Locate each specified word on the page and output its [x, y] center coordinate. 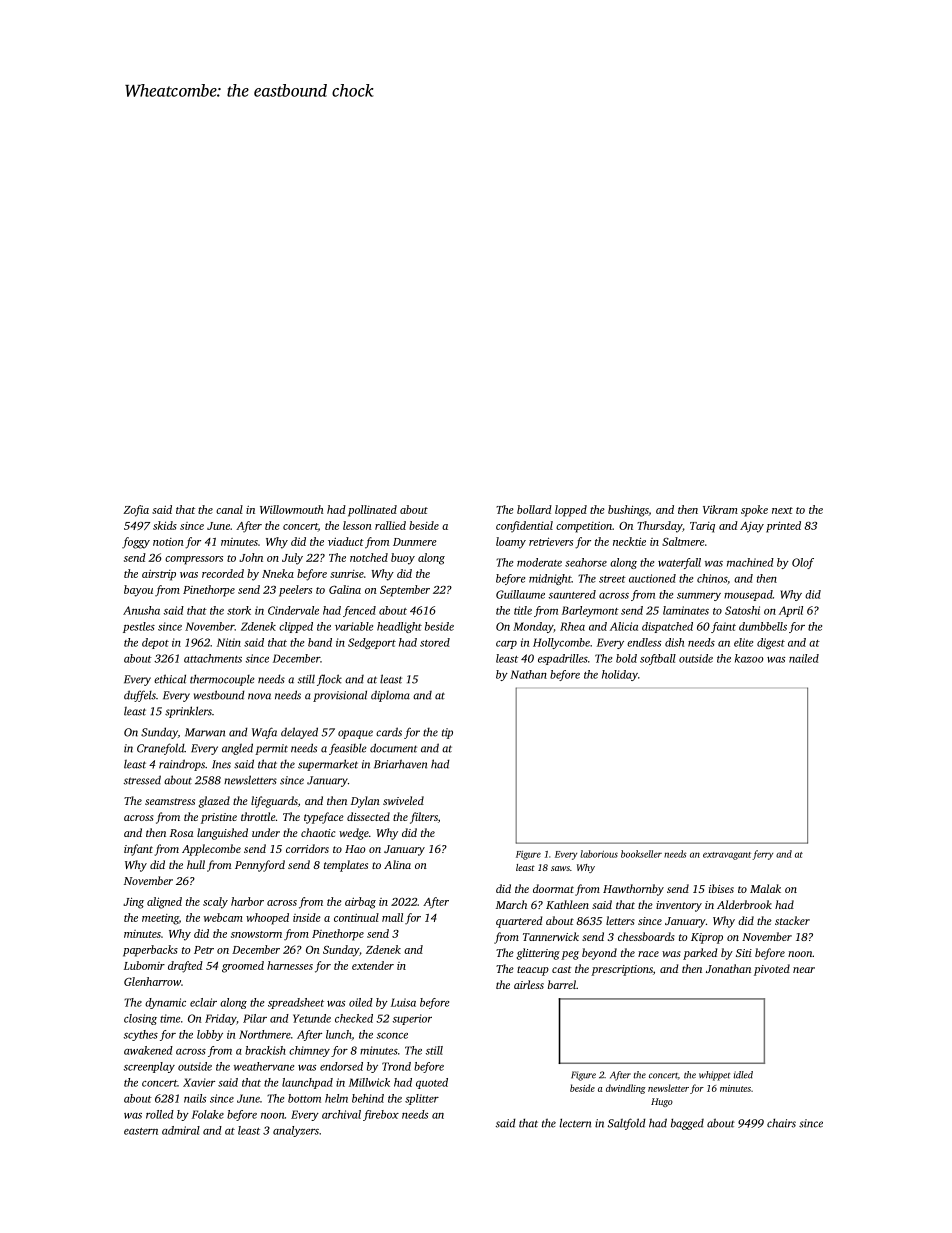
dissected [368, 816]
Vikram [720, 509]
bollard [534, 509]
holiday [620, 675]
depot [155, 643]
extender [373, 965]
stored [435, 642]
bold [626, 658]
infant [138, 850]
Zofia [136, 511]
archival [341, 1114]
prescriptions [622, 970]
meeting [160, 919]
